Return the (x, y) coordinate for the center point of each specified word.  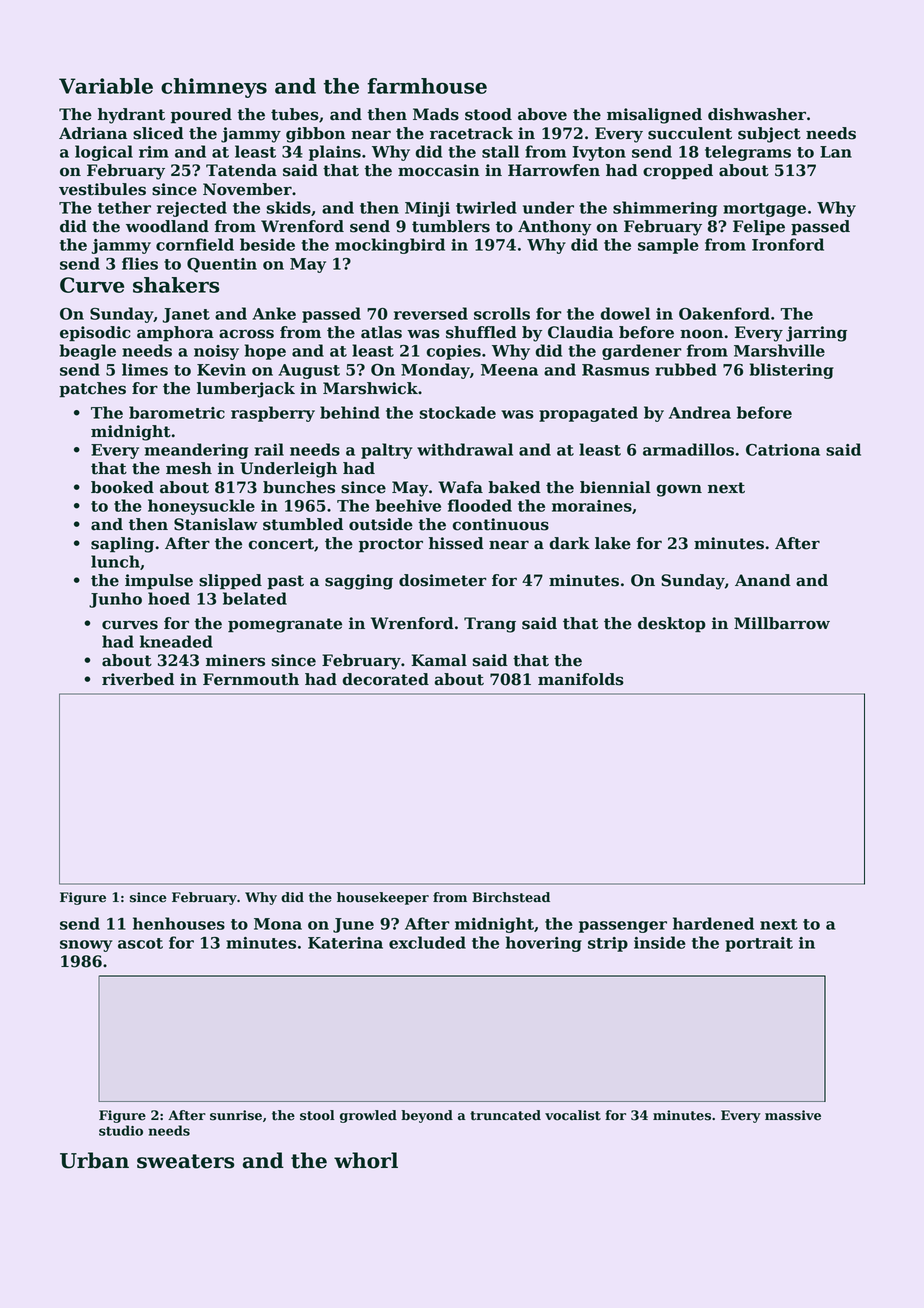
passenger (623, 927)
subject (769, 135)
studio (121, 1130)
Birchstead (511, 897)
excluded (427, 942)
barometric (177, 412)
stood (488, 114)
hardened (713, 923)
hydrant (131, 116)
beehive (408, 505)
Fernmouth (251, 679)
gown (679, 490)
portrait (759, 944)
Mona (278, 924)
